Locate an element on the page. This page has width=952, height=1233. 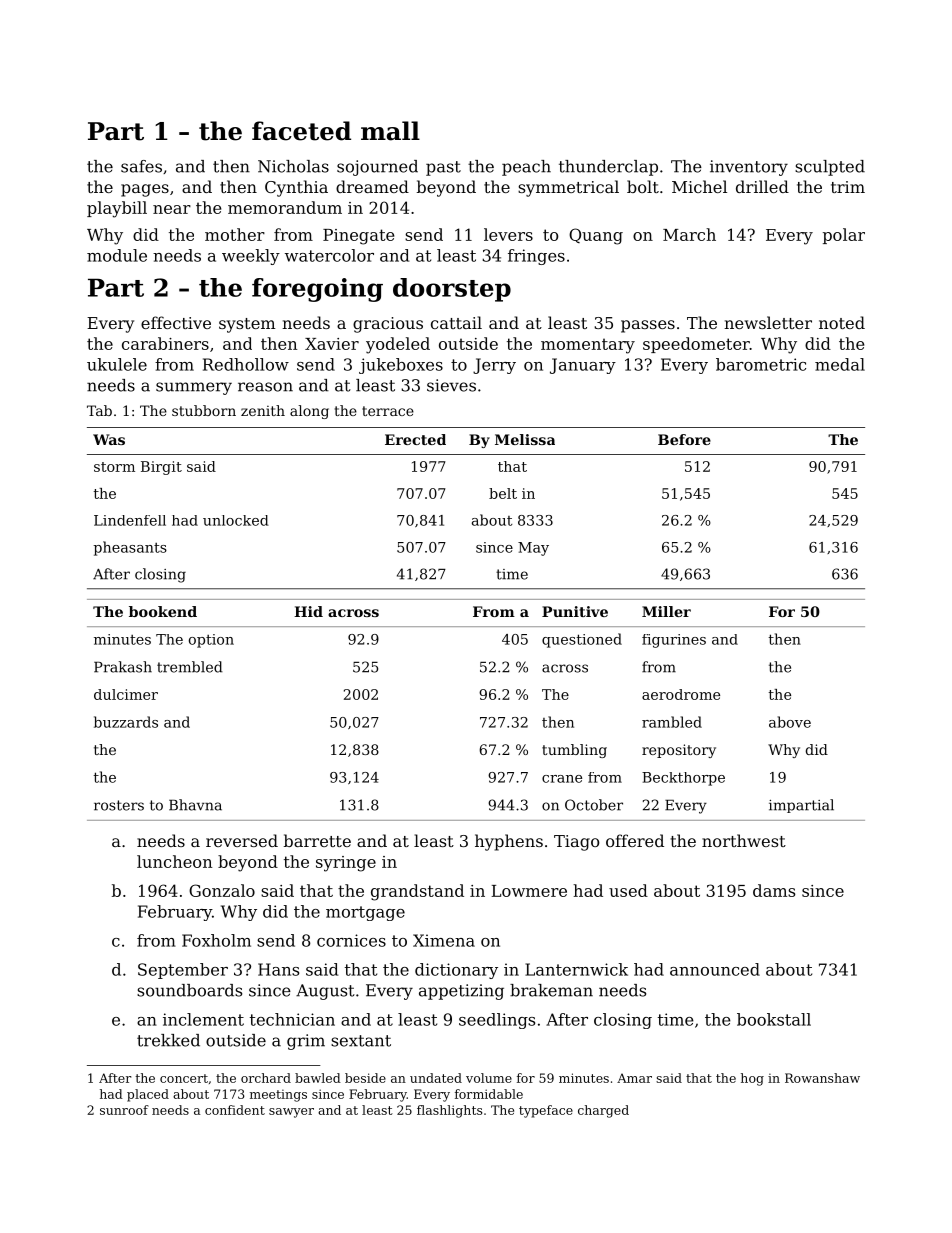
syringe is located at coordinates (346, 864).
